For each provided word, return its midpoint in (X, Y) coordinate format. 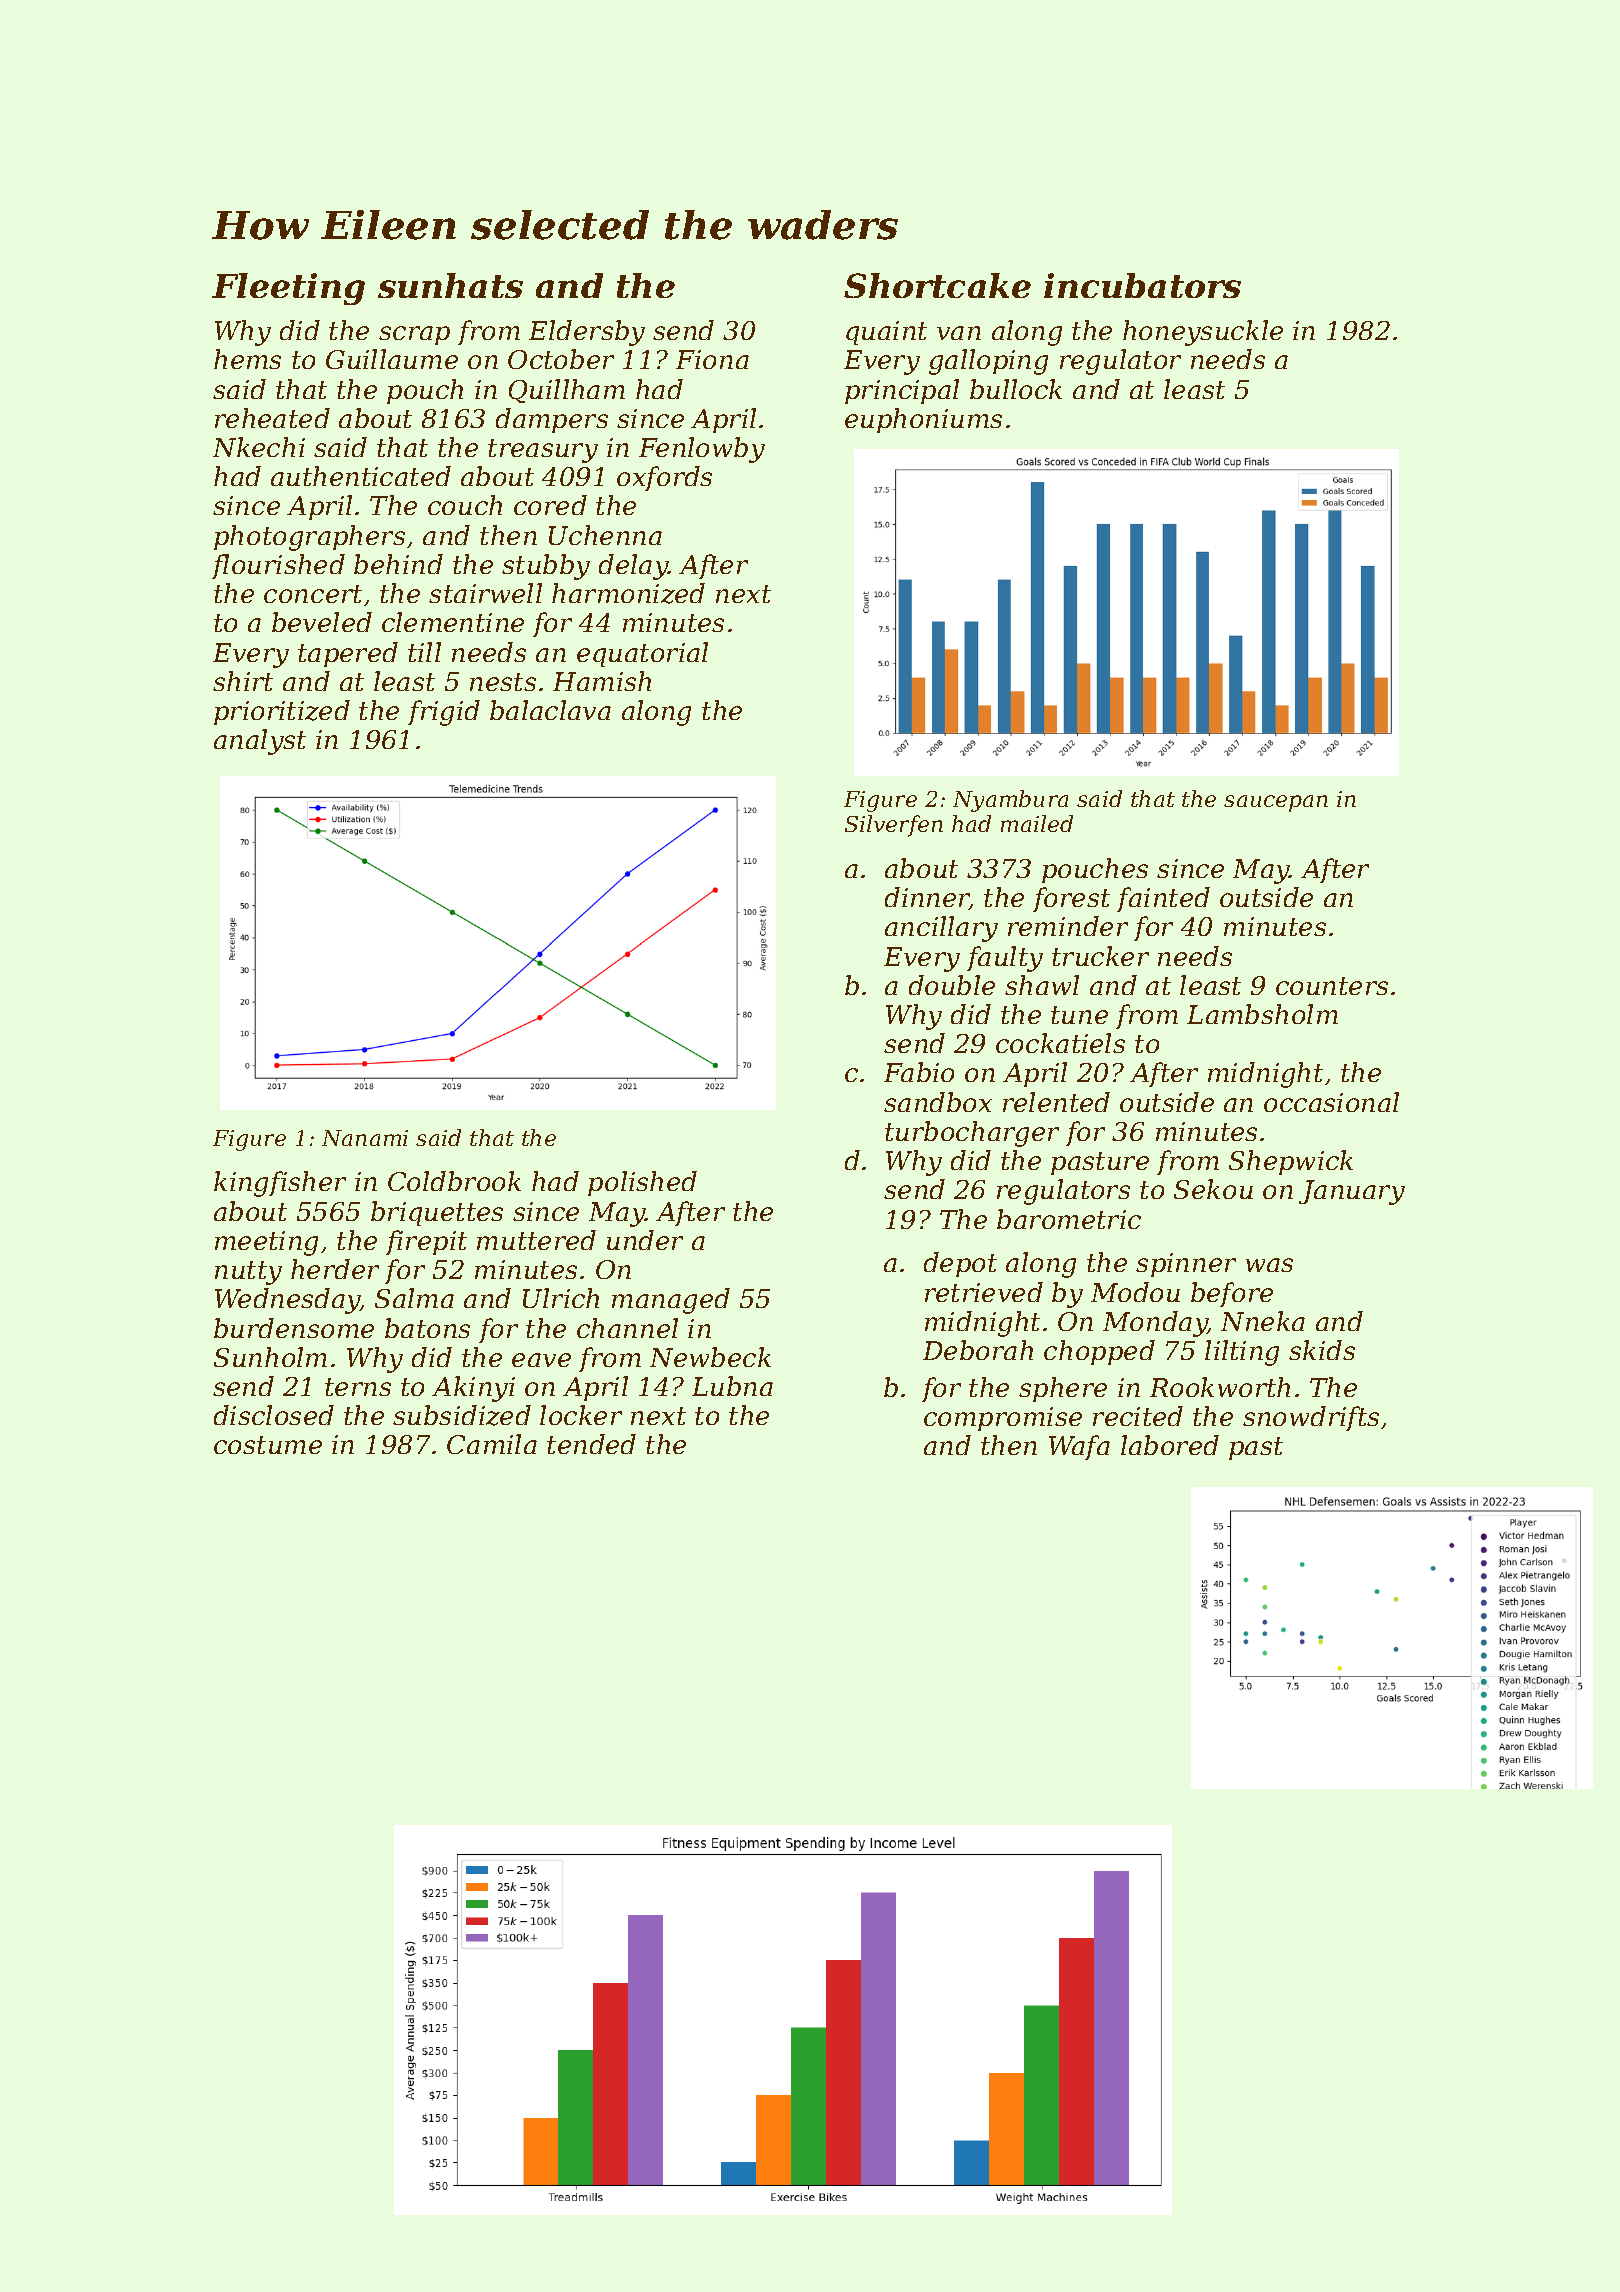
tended (591, 1444)
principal (902, 391)
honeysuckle (1203, 333)
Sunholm (270, 1357)
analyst (260, 742)
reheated (272, 418)
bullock (1016, 389)
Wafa (1079, 1447)
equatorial (642, 654)
